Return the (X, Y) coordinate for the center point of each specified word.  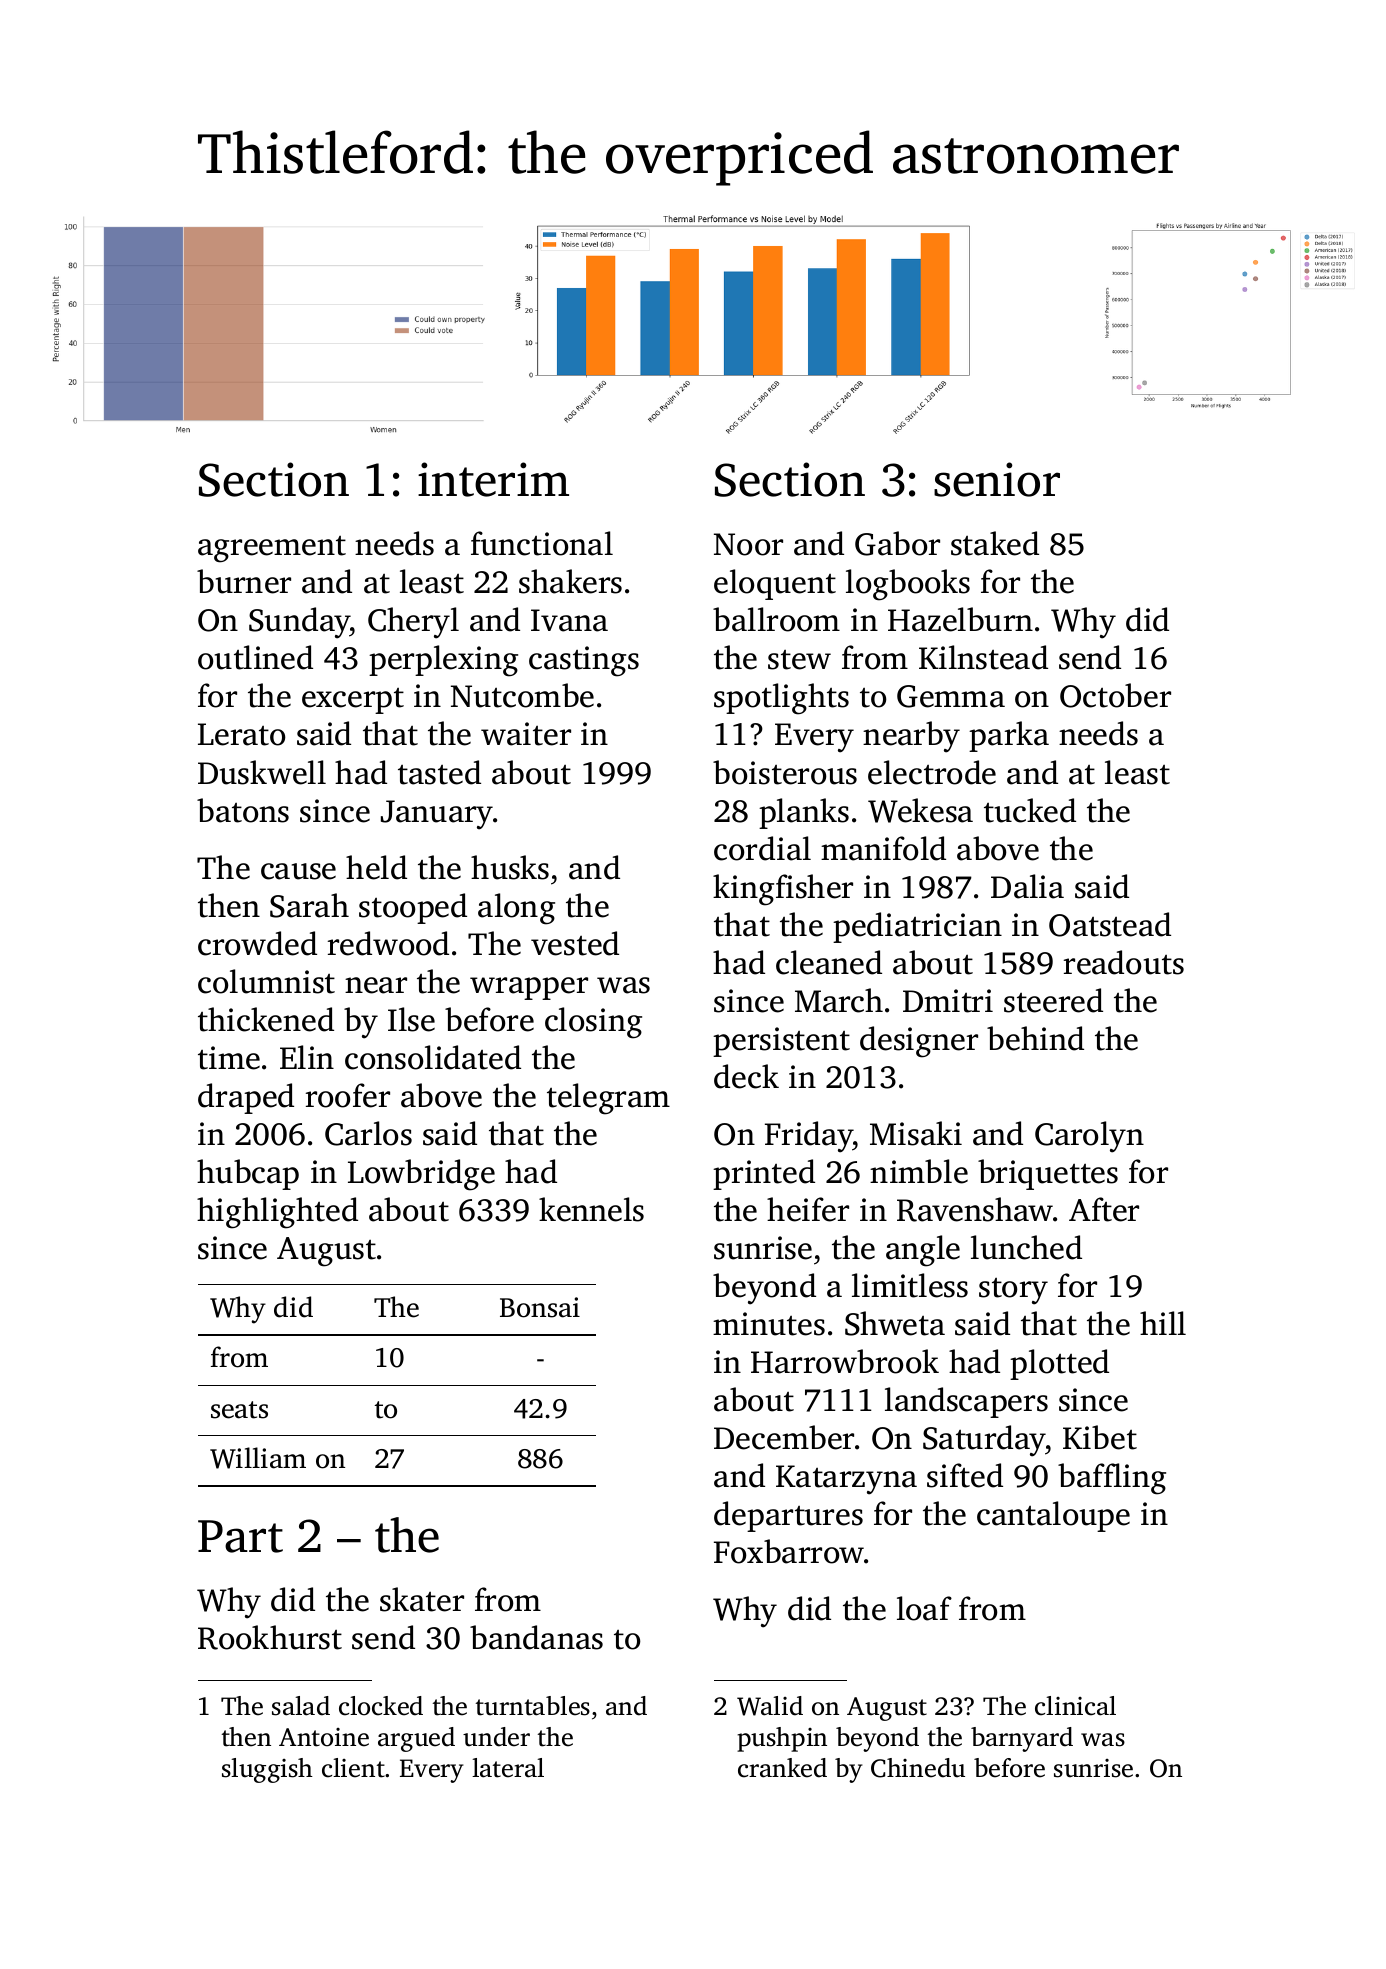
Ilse (411, 1019)
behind (1035, 1038)
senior (997, 479)
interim (493, 479)
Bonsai (540, 1307)
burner (244, 581)
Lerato (242, 734)
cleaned (829, 962)
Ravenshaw (975, 1209)
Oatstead (1110, 924)
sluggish (267, 1770)
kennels (591, 1209)
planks (804, 813)
